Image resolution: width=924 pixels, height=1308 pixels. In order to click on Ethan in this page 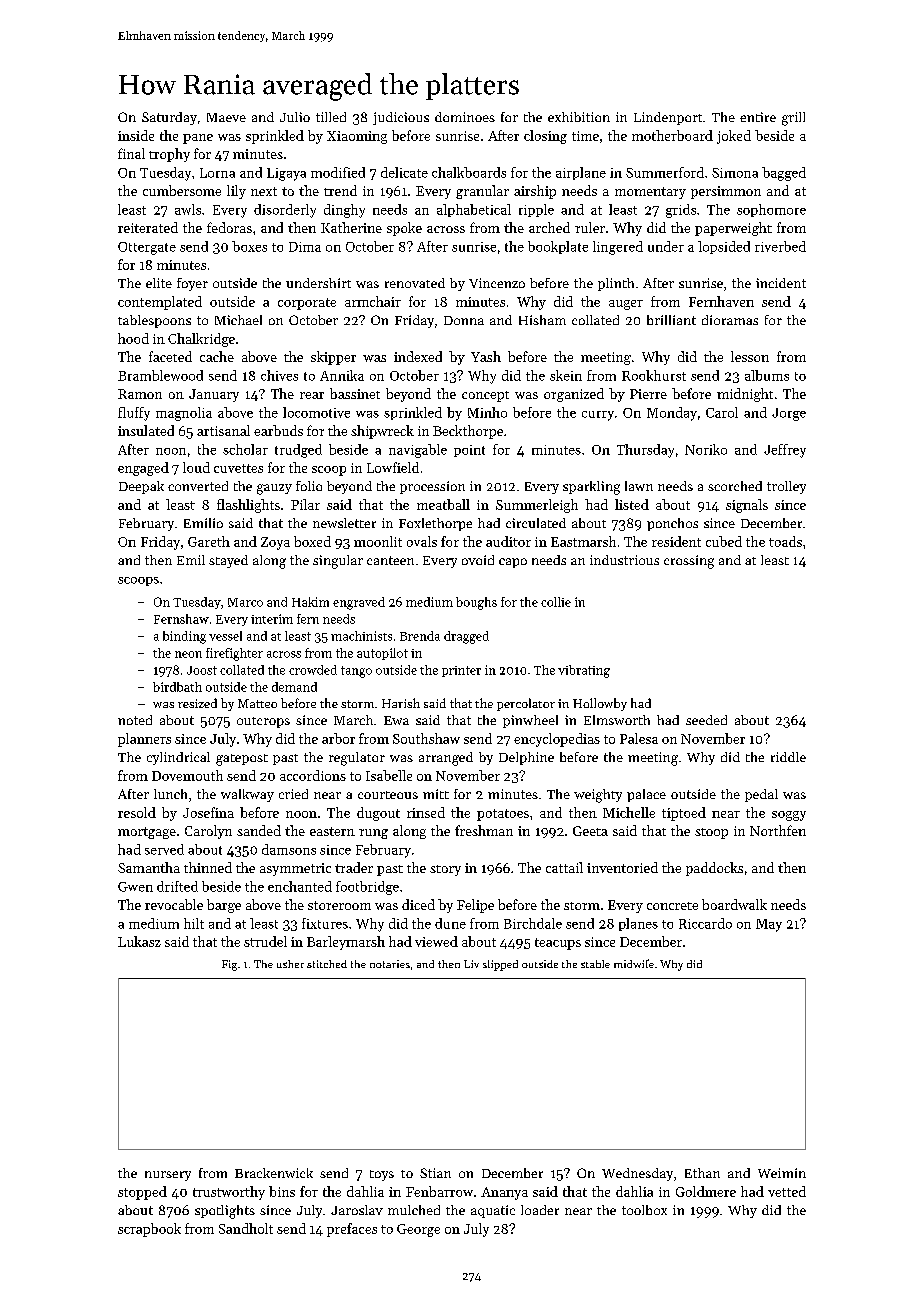, I will do `click(702, 1173)`.
